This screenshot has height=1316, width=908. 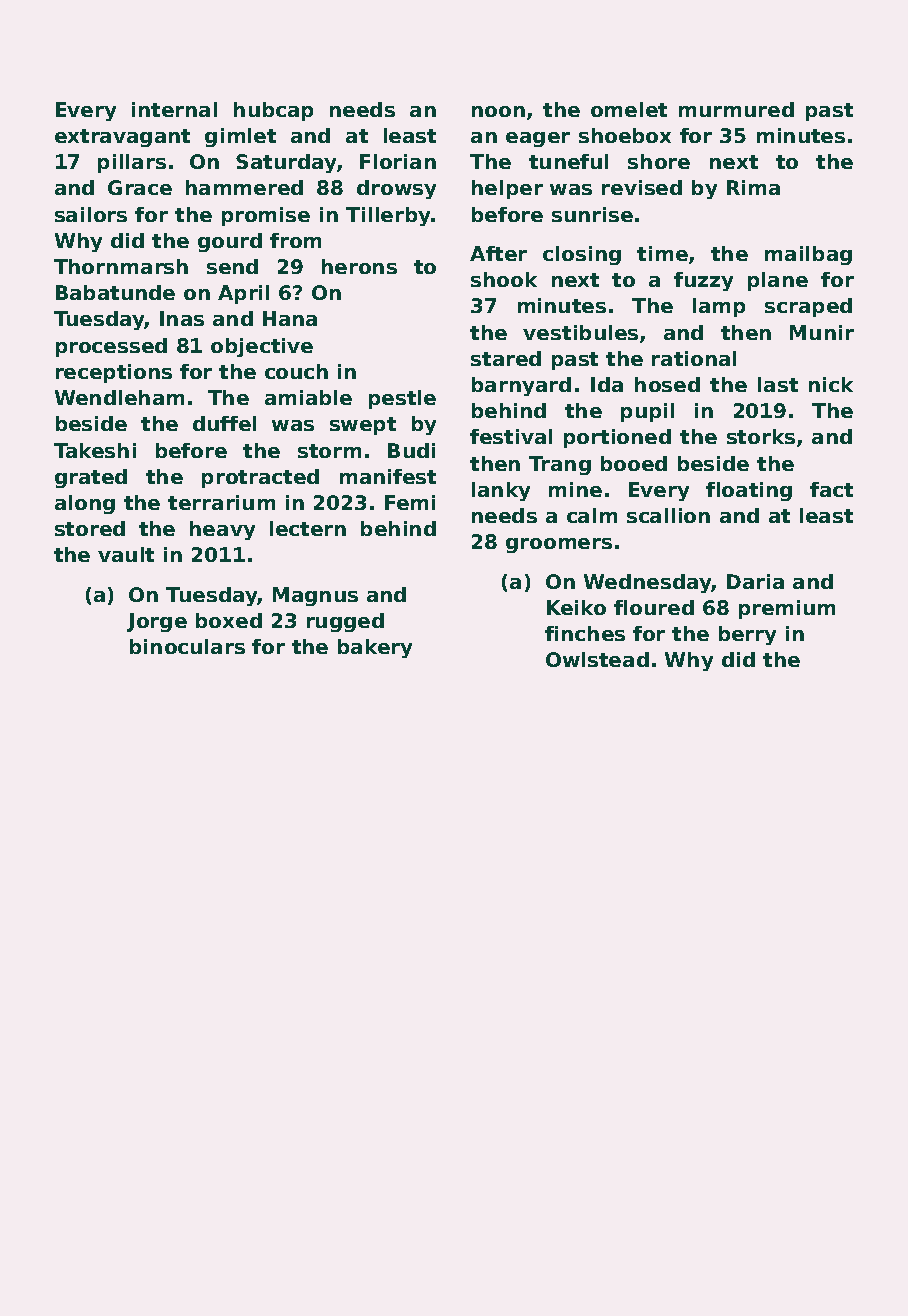 I want to click on Wendleham, so click(x=119, y=397).
